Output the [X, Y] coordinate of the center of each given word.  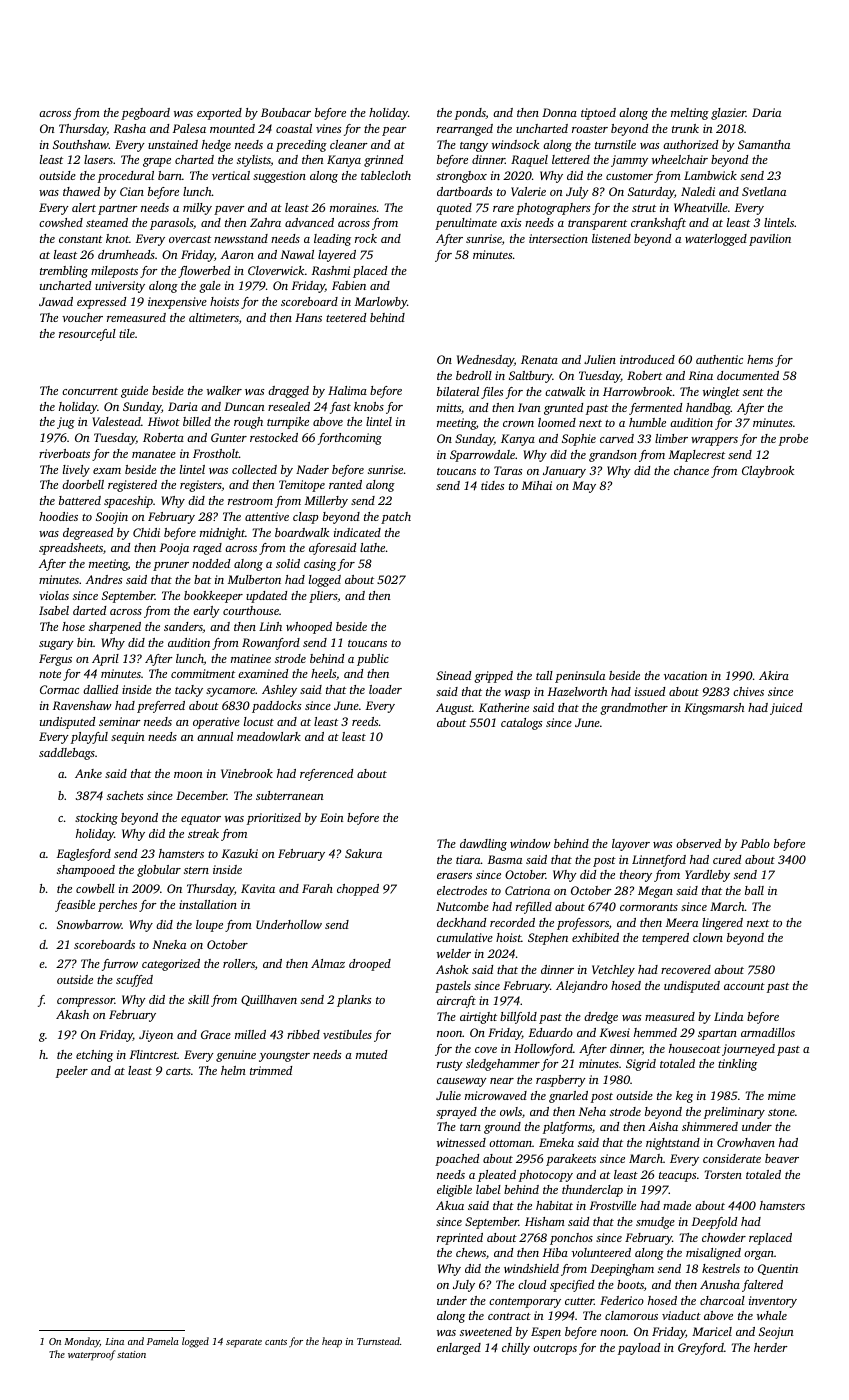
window [530, 843]
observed [698, 843]
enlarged [459, 1349]
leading [332, 240]
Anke [88, 773]
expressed [101, 303]
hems [760, 359]
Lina [114, 1341]
